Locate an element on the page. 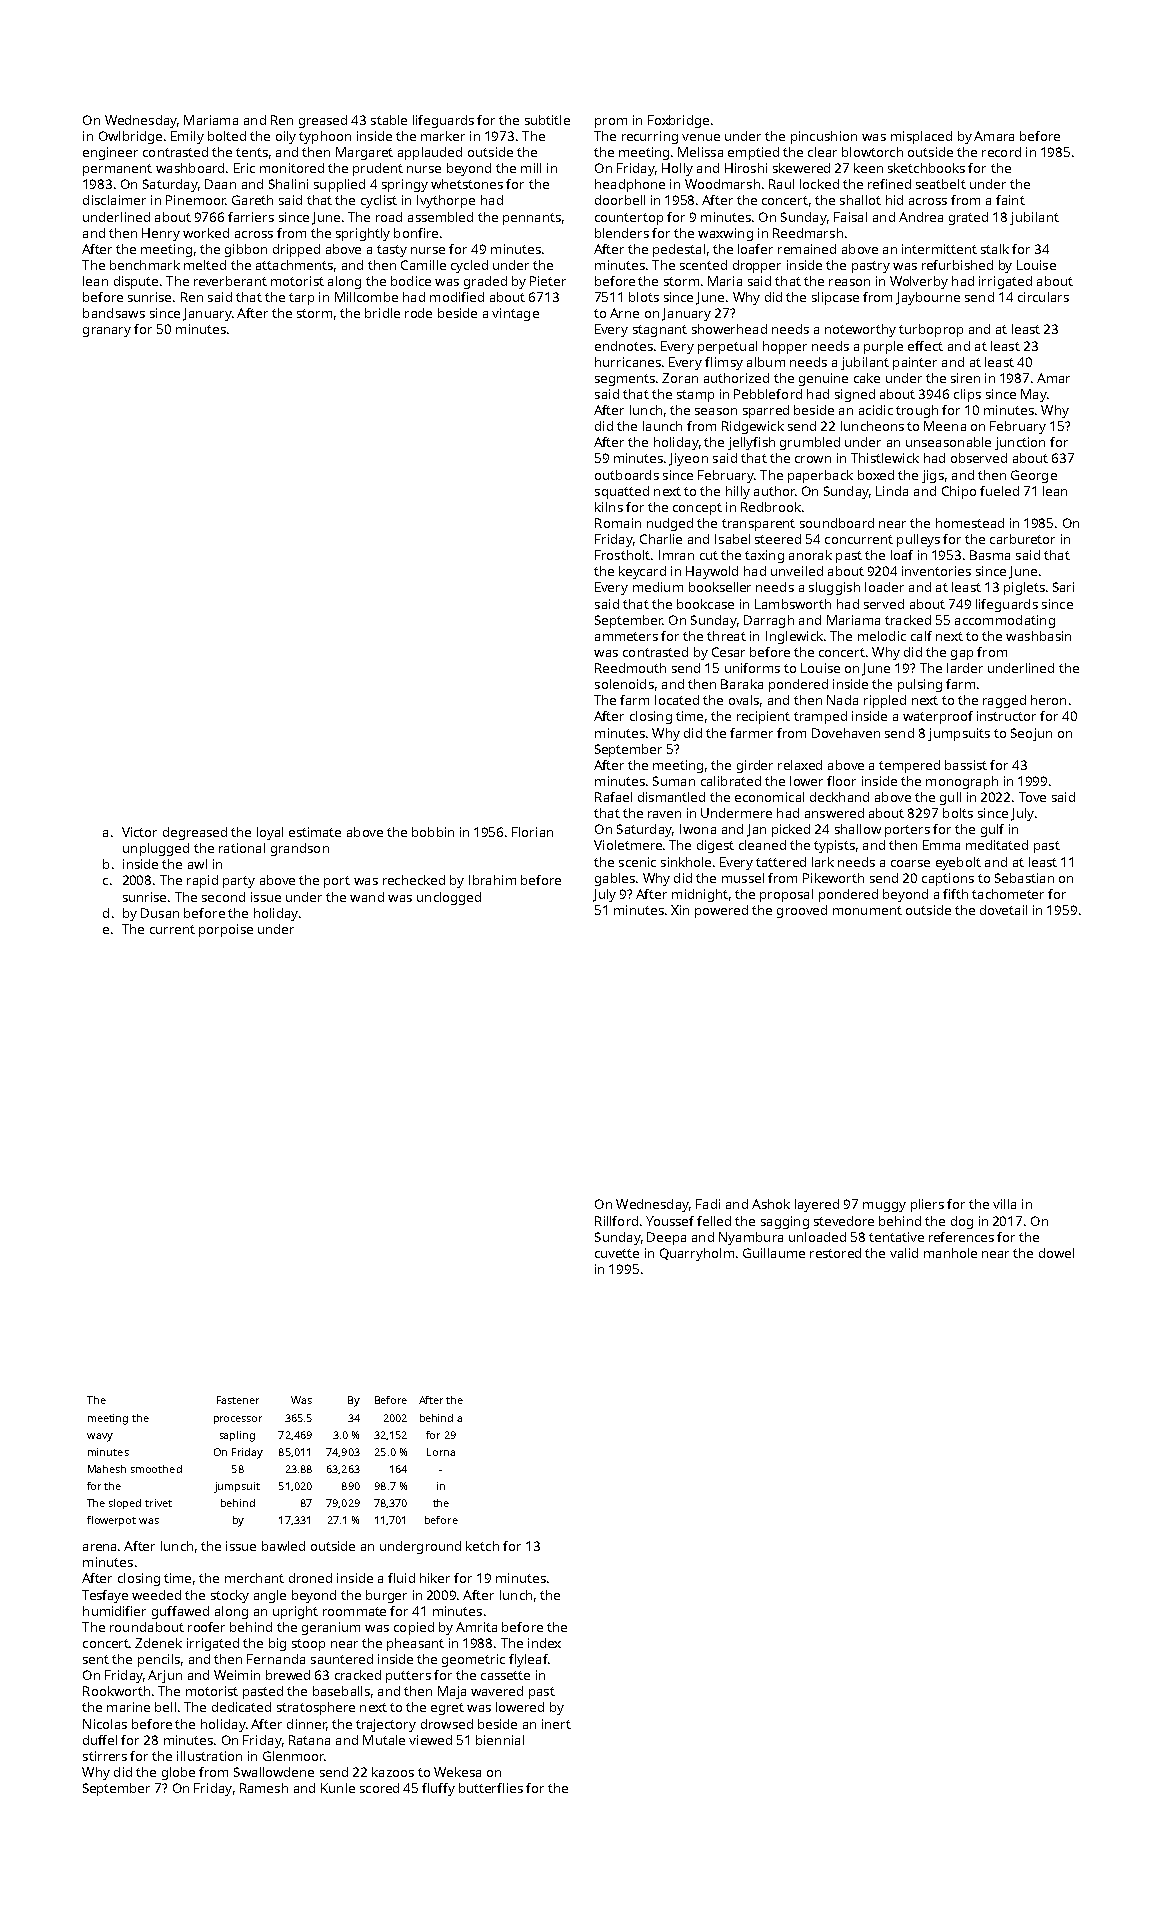 Image resolution: width=1165 pixels, height=1919 pixels. bridle is located at coordinates (382, 313).
